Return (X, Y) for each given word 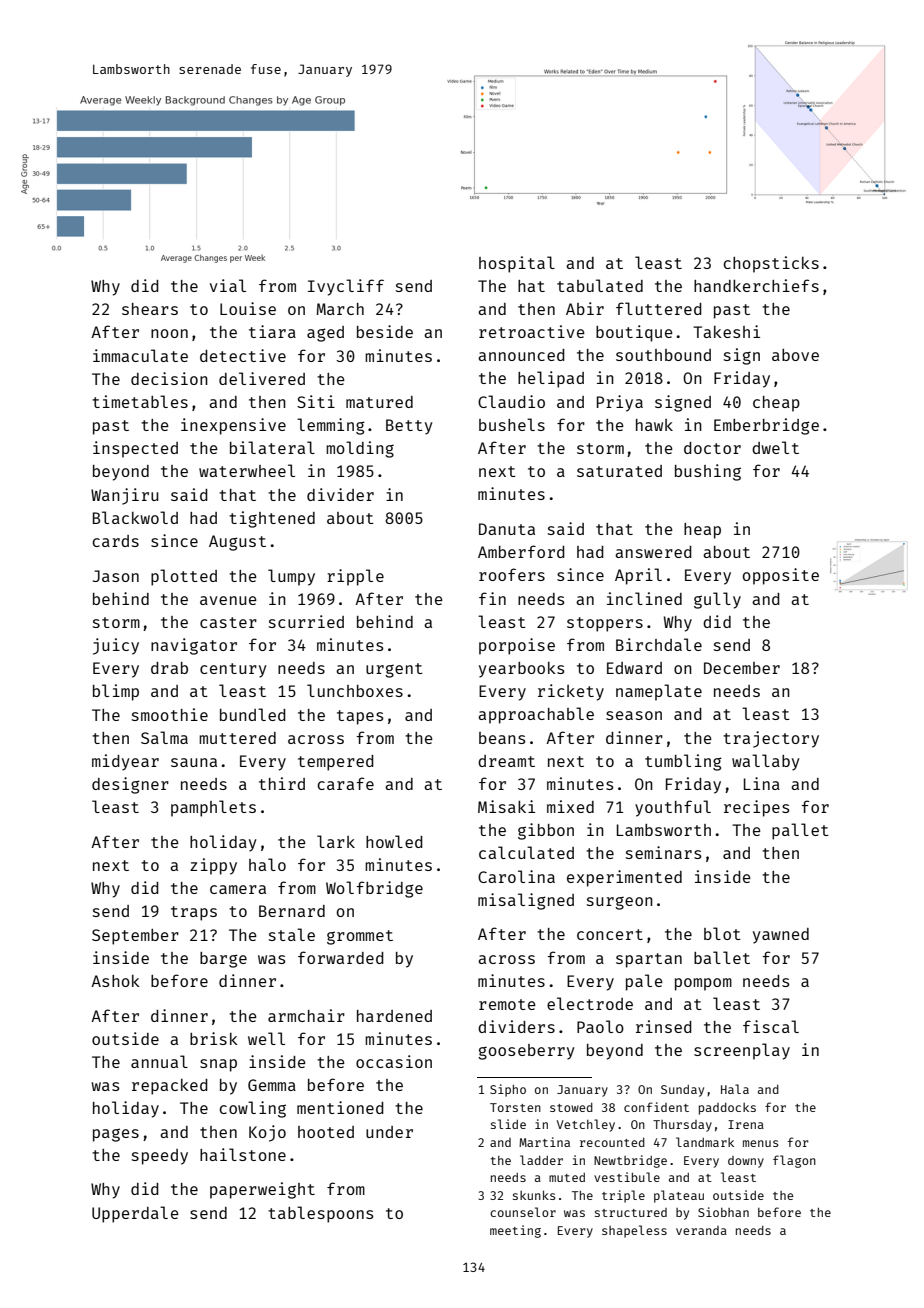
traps (194, 913)
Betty (409, 427)
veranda (701, 1230)
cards (115, 541)
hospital (517, 264)
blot (722, 933)
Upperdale (135, 1214)
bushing (708, 472)
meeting (515, 1231)
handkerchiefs (756, 285)
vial (228, 285)
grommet (360, 937)
